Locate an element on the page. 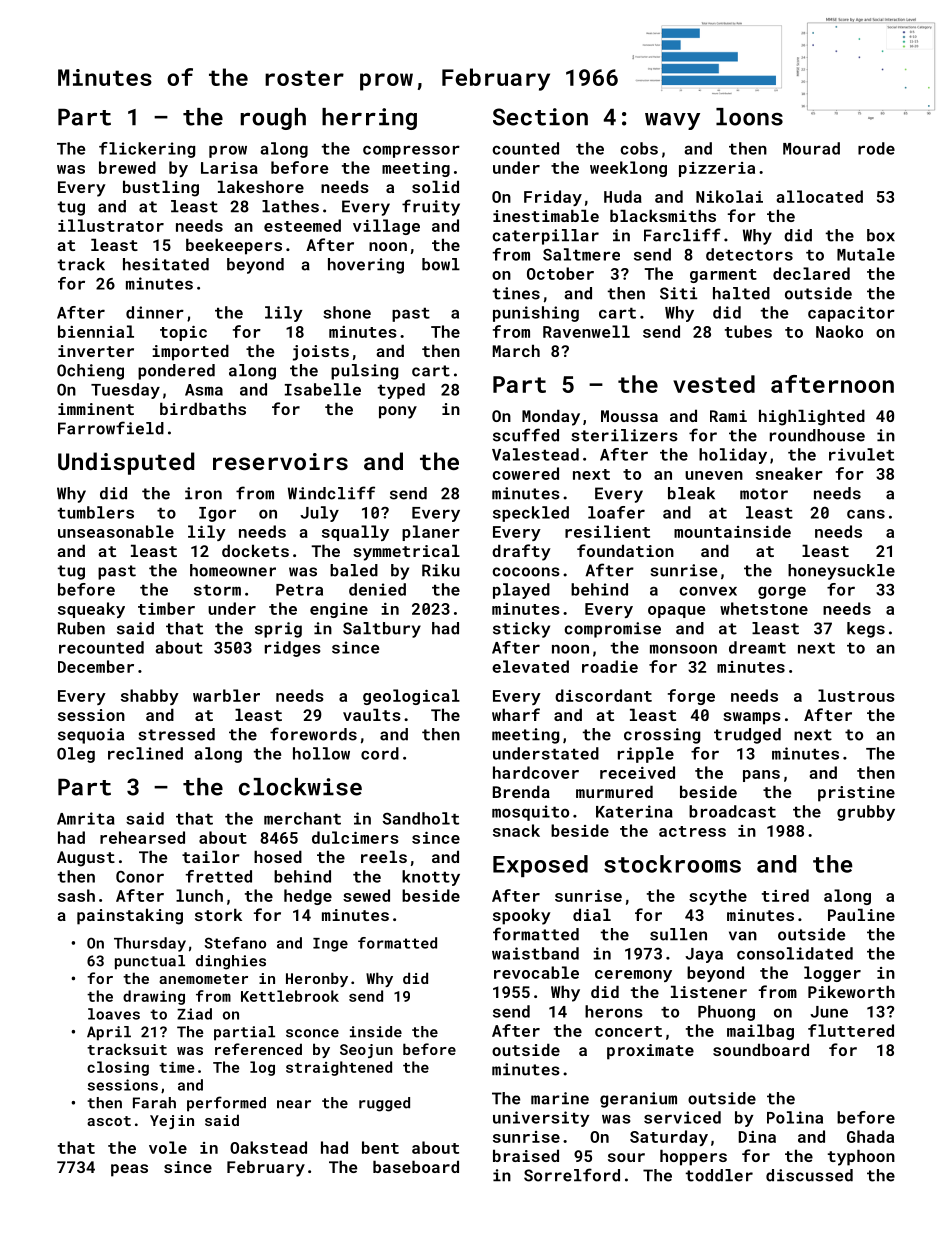  Jaya is located at coordinates (704, 955).
